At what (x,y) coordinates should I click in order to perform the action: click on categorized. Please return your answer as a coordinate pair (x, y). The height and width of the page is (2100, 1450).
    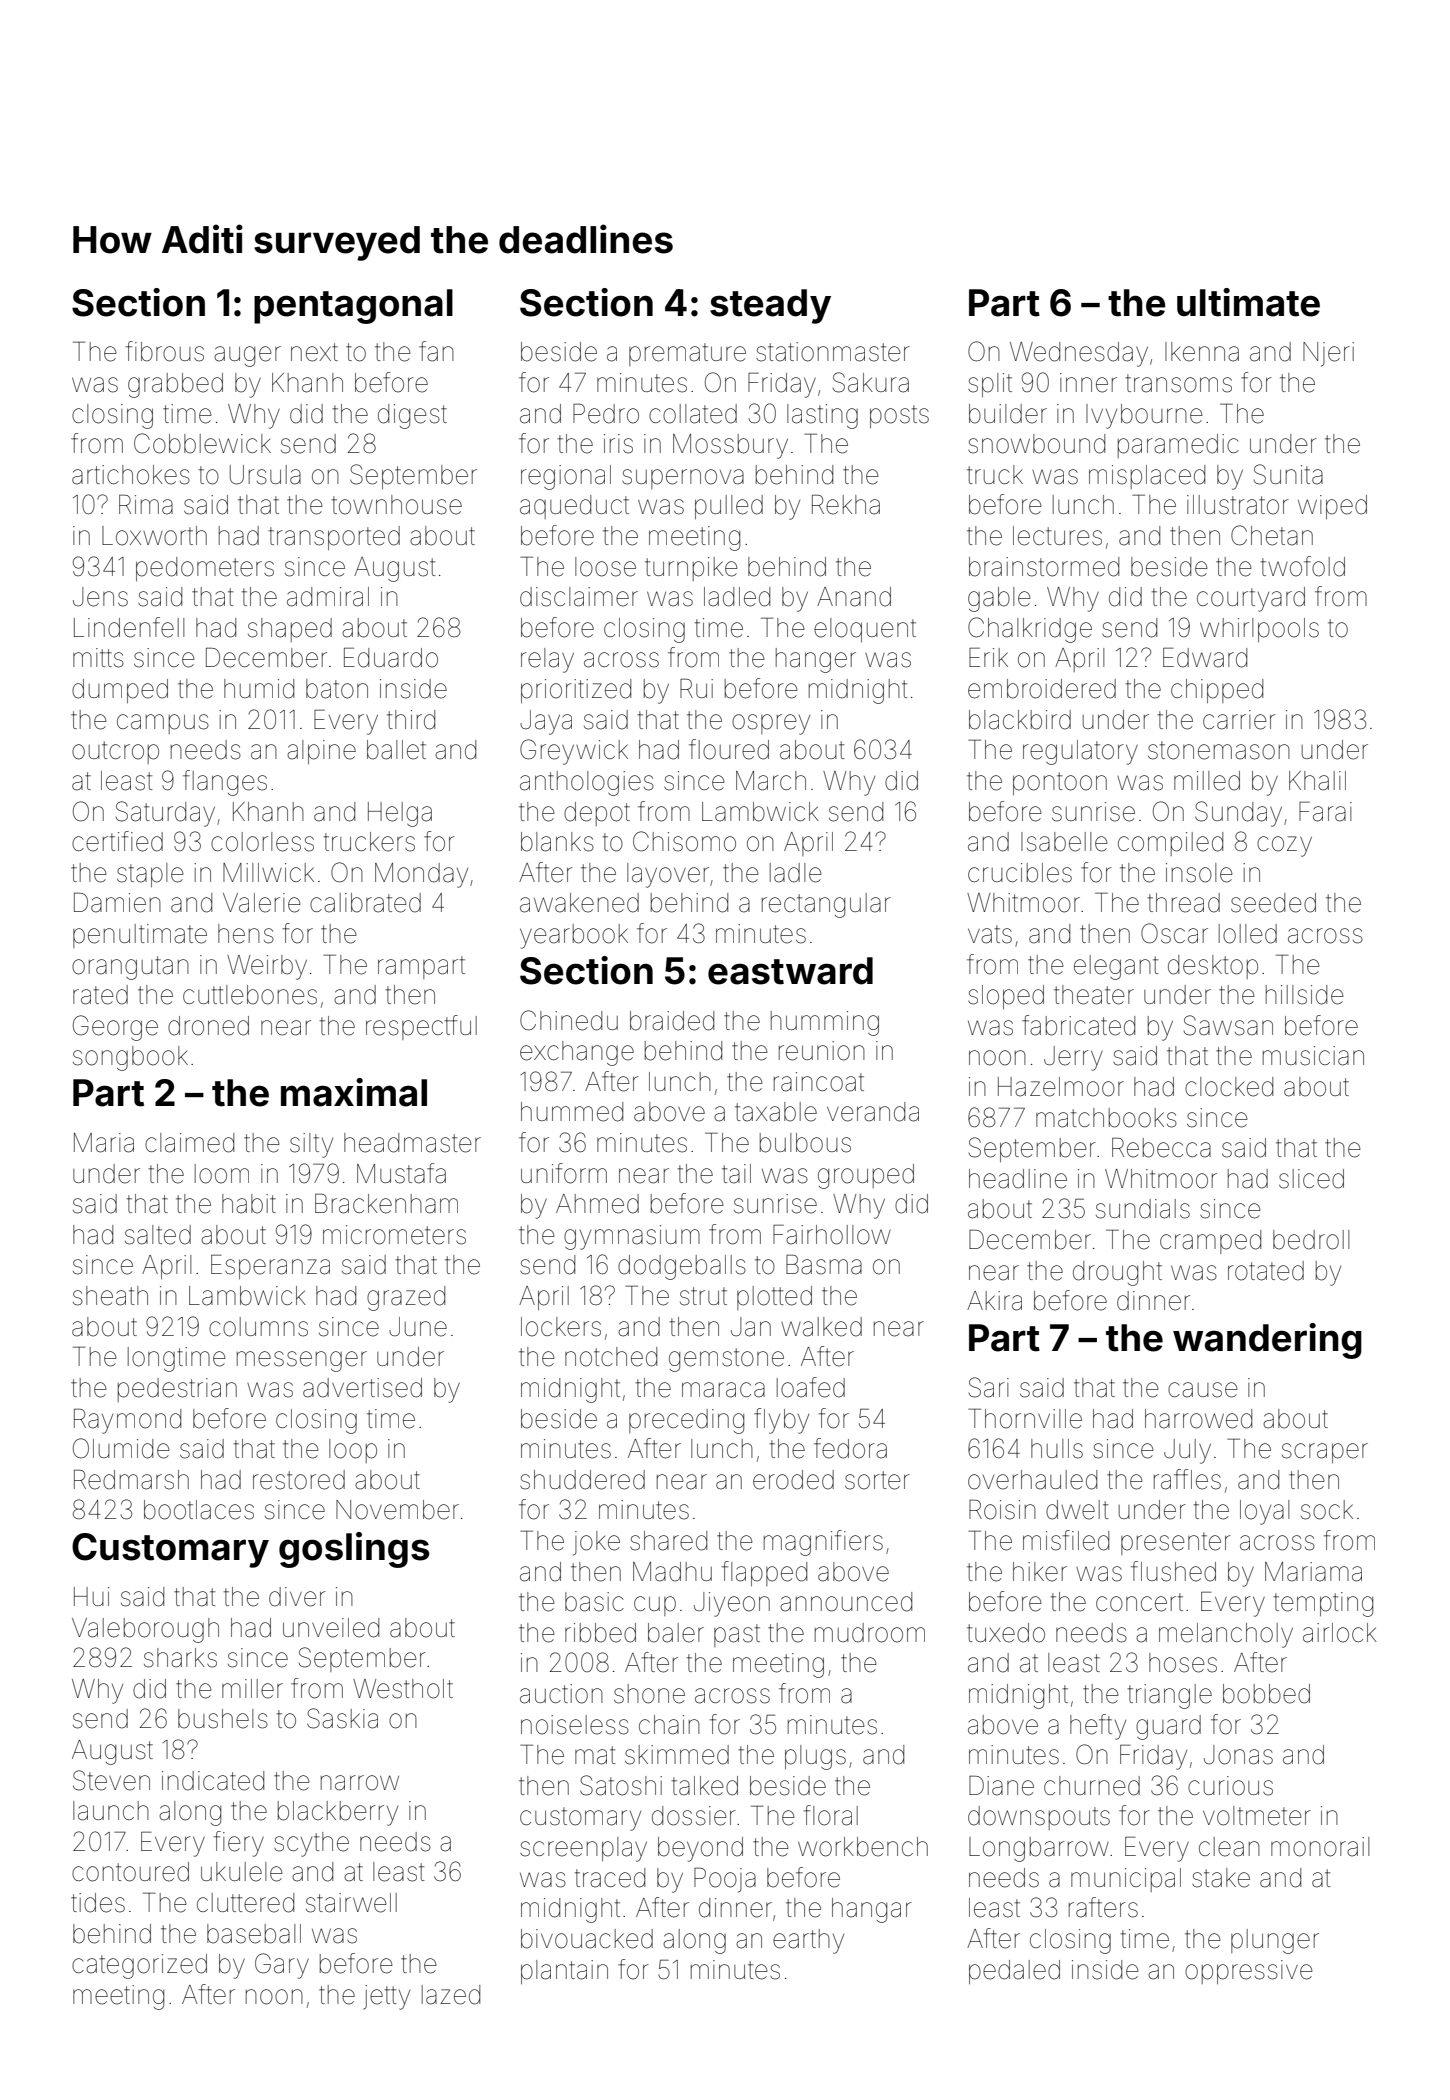
    Looking at the image, I should click on (139, 1966).
